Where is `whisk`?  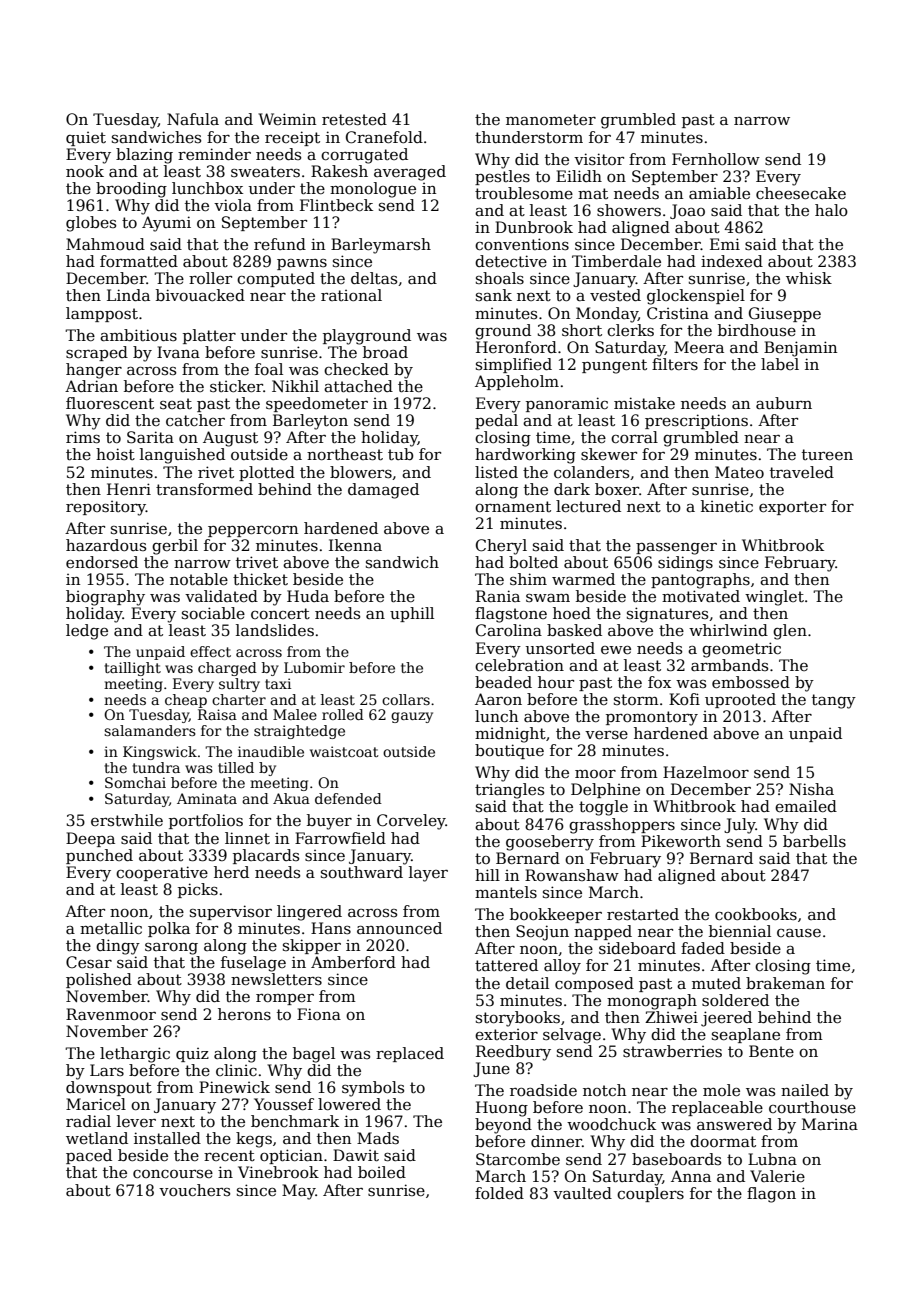
whisk is located at coordinates (809, 278).
